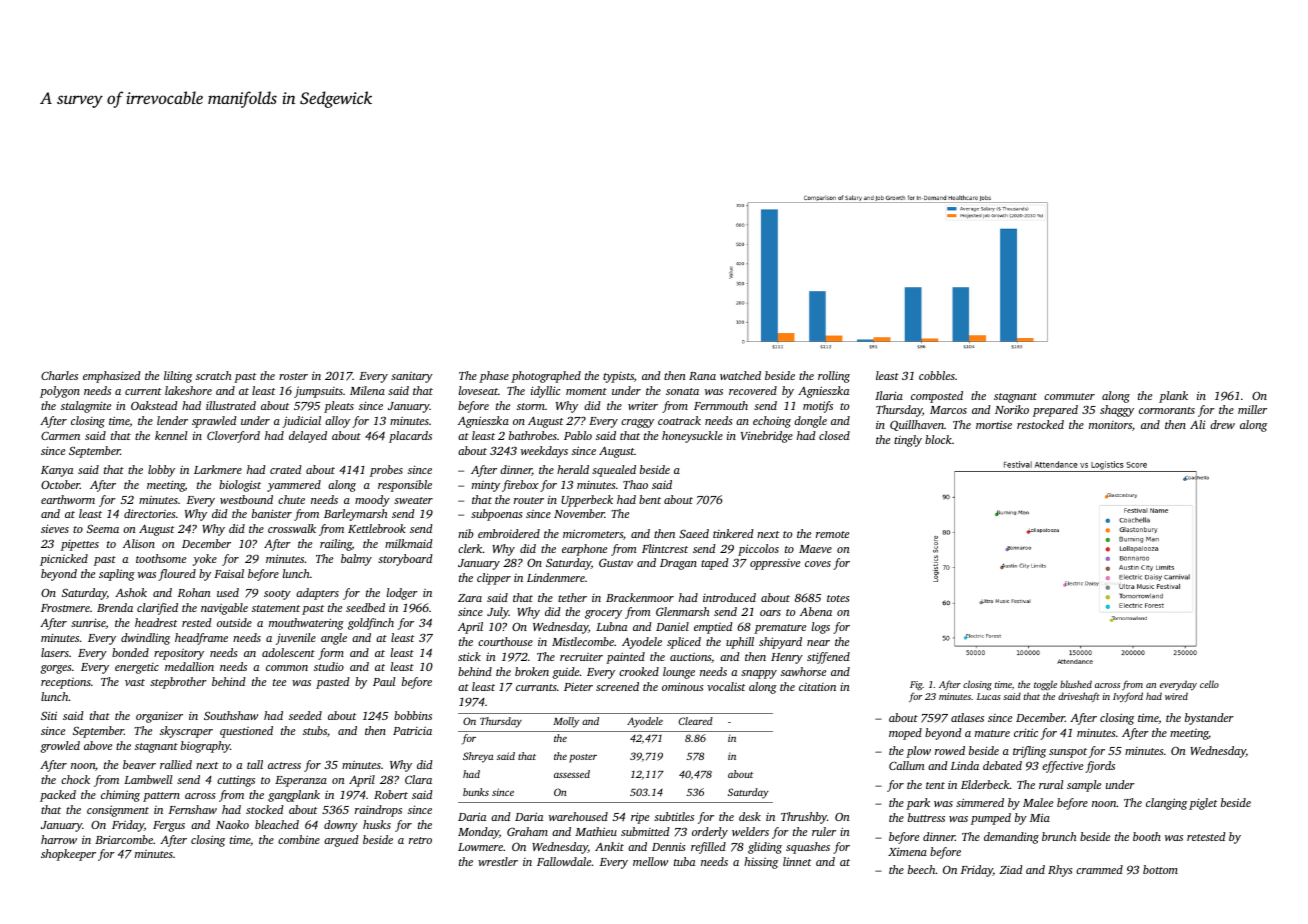 Image resolution: width=1308 pixels, height=924 pixels. Describe the element at coordinates (60, 435) in the page. I see `Carmen` at that location.
